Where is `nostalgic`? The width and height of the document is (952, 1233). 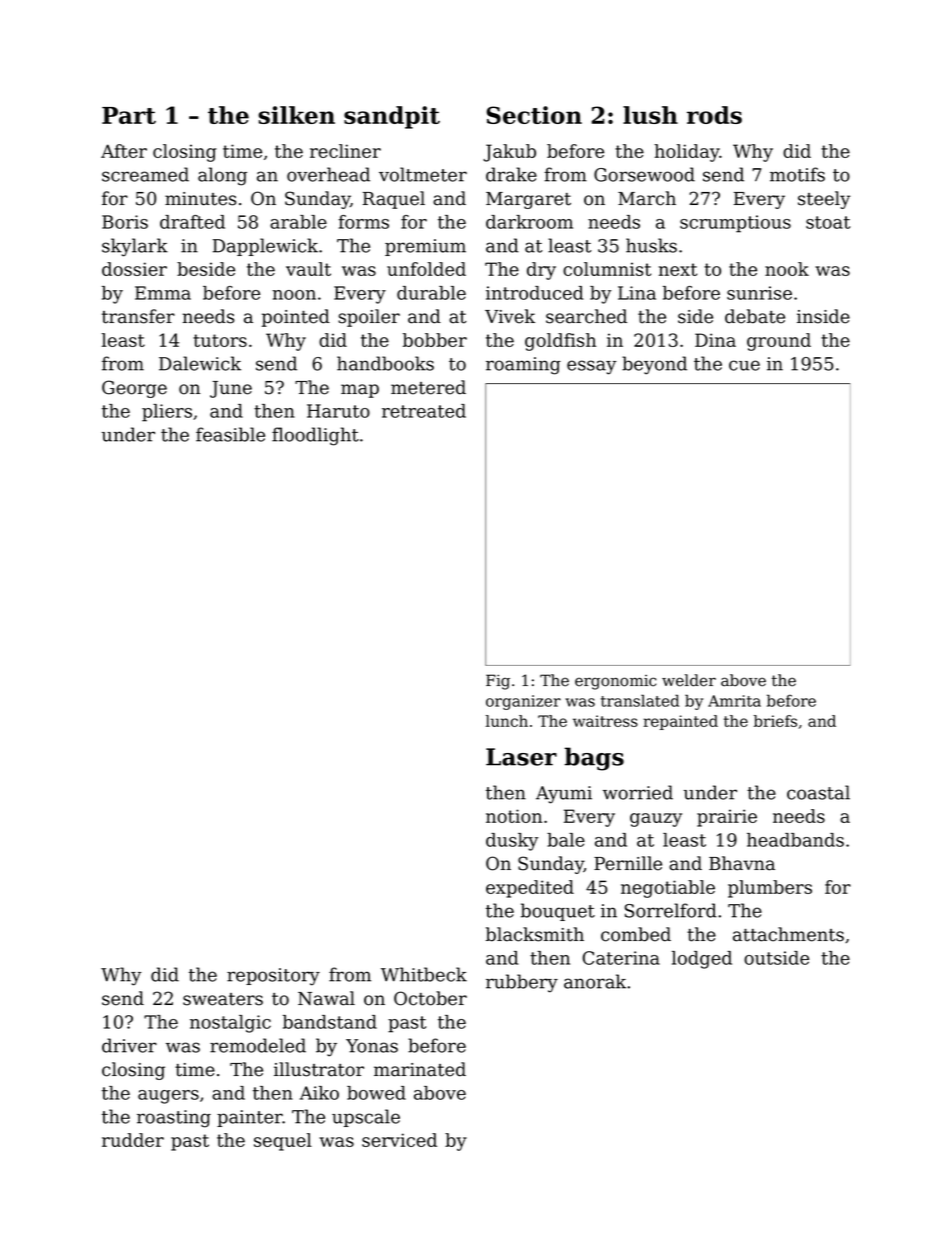 nostalgic is located at coordinates (230, 1024).
